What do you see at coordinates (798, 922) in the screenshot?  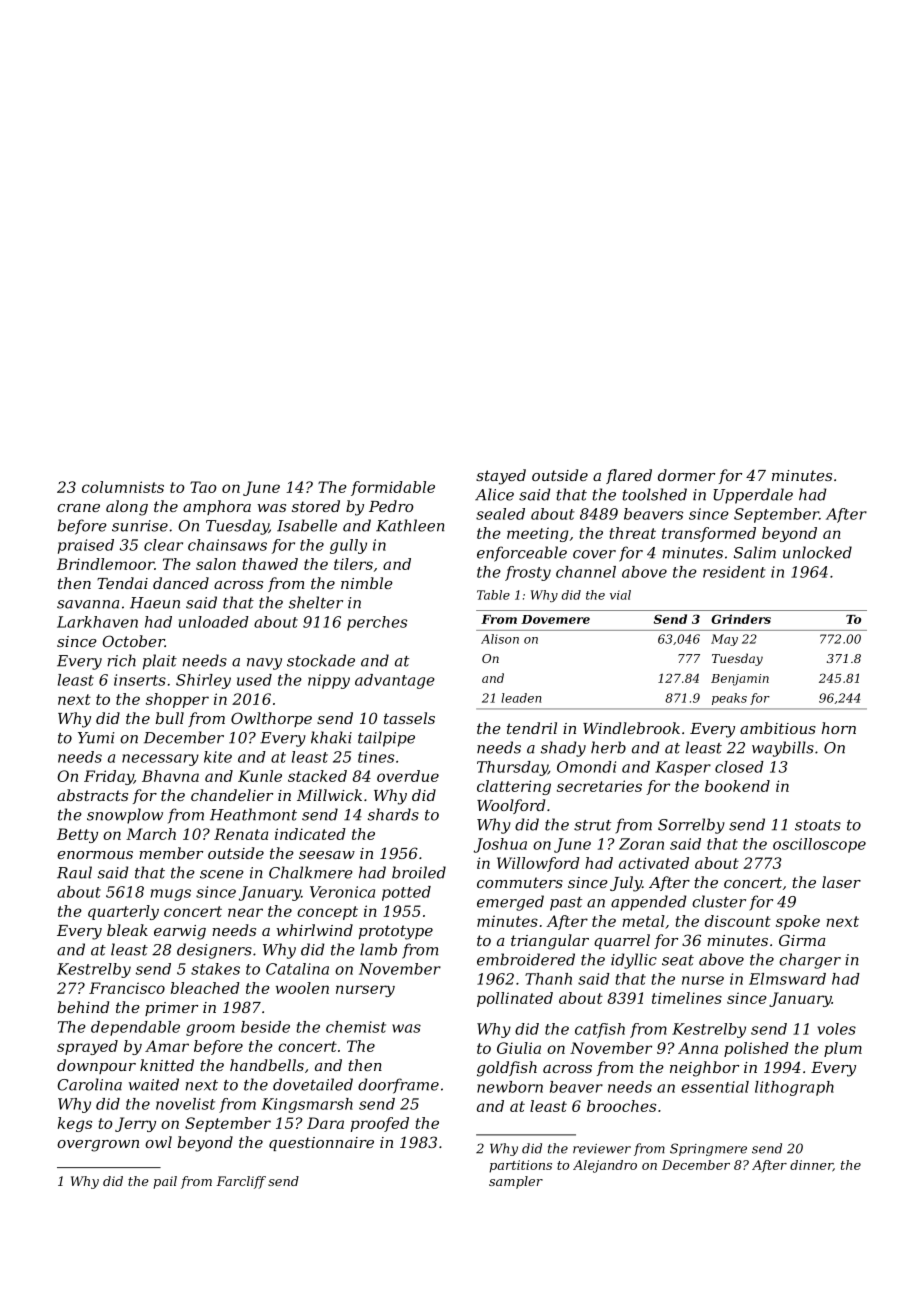 I see `spoke` at bounding box center [798, 922].
